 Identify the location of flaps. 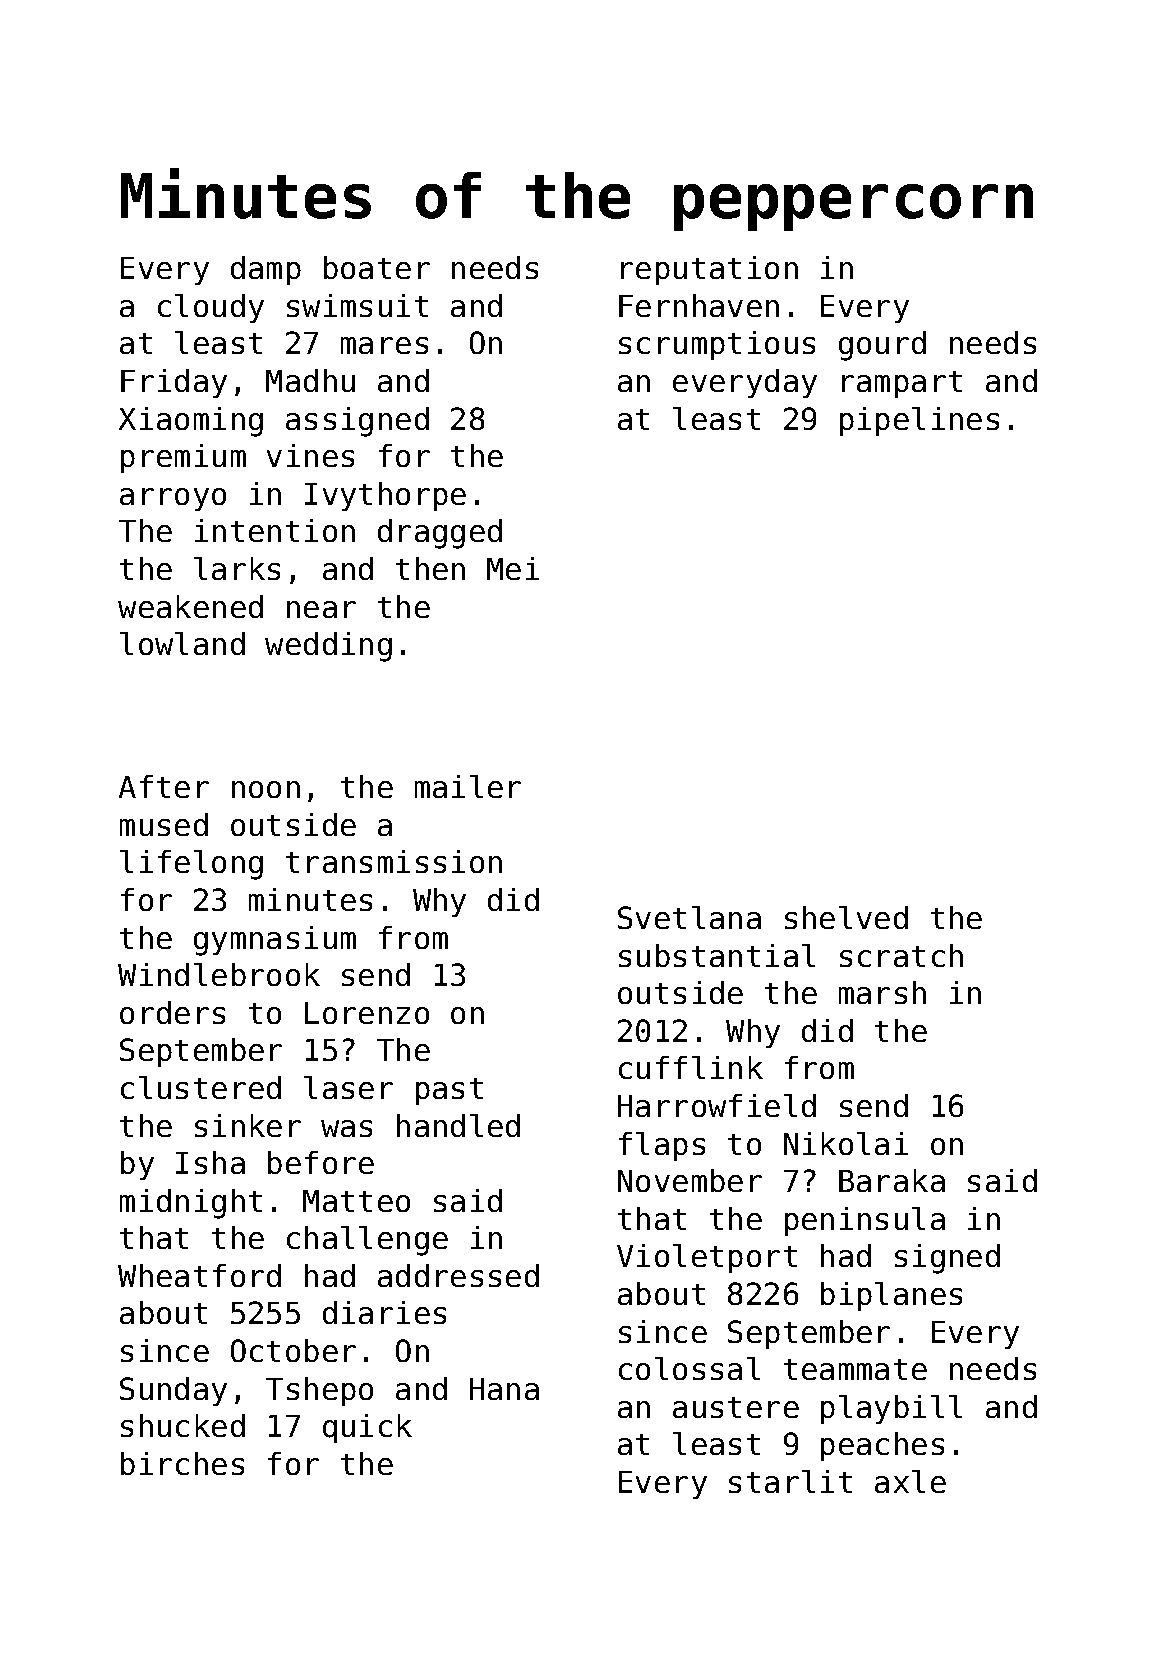
(662, 1146).
